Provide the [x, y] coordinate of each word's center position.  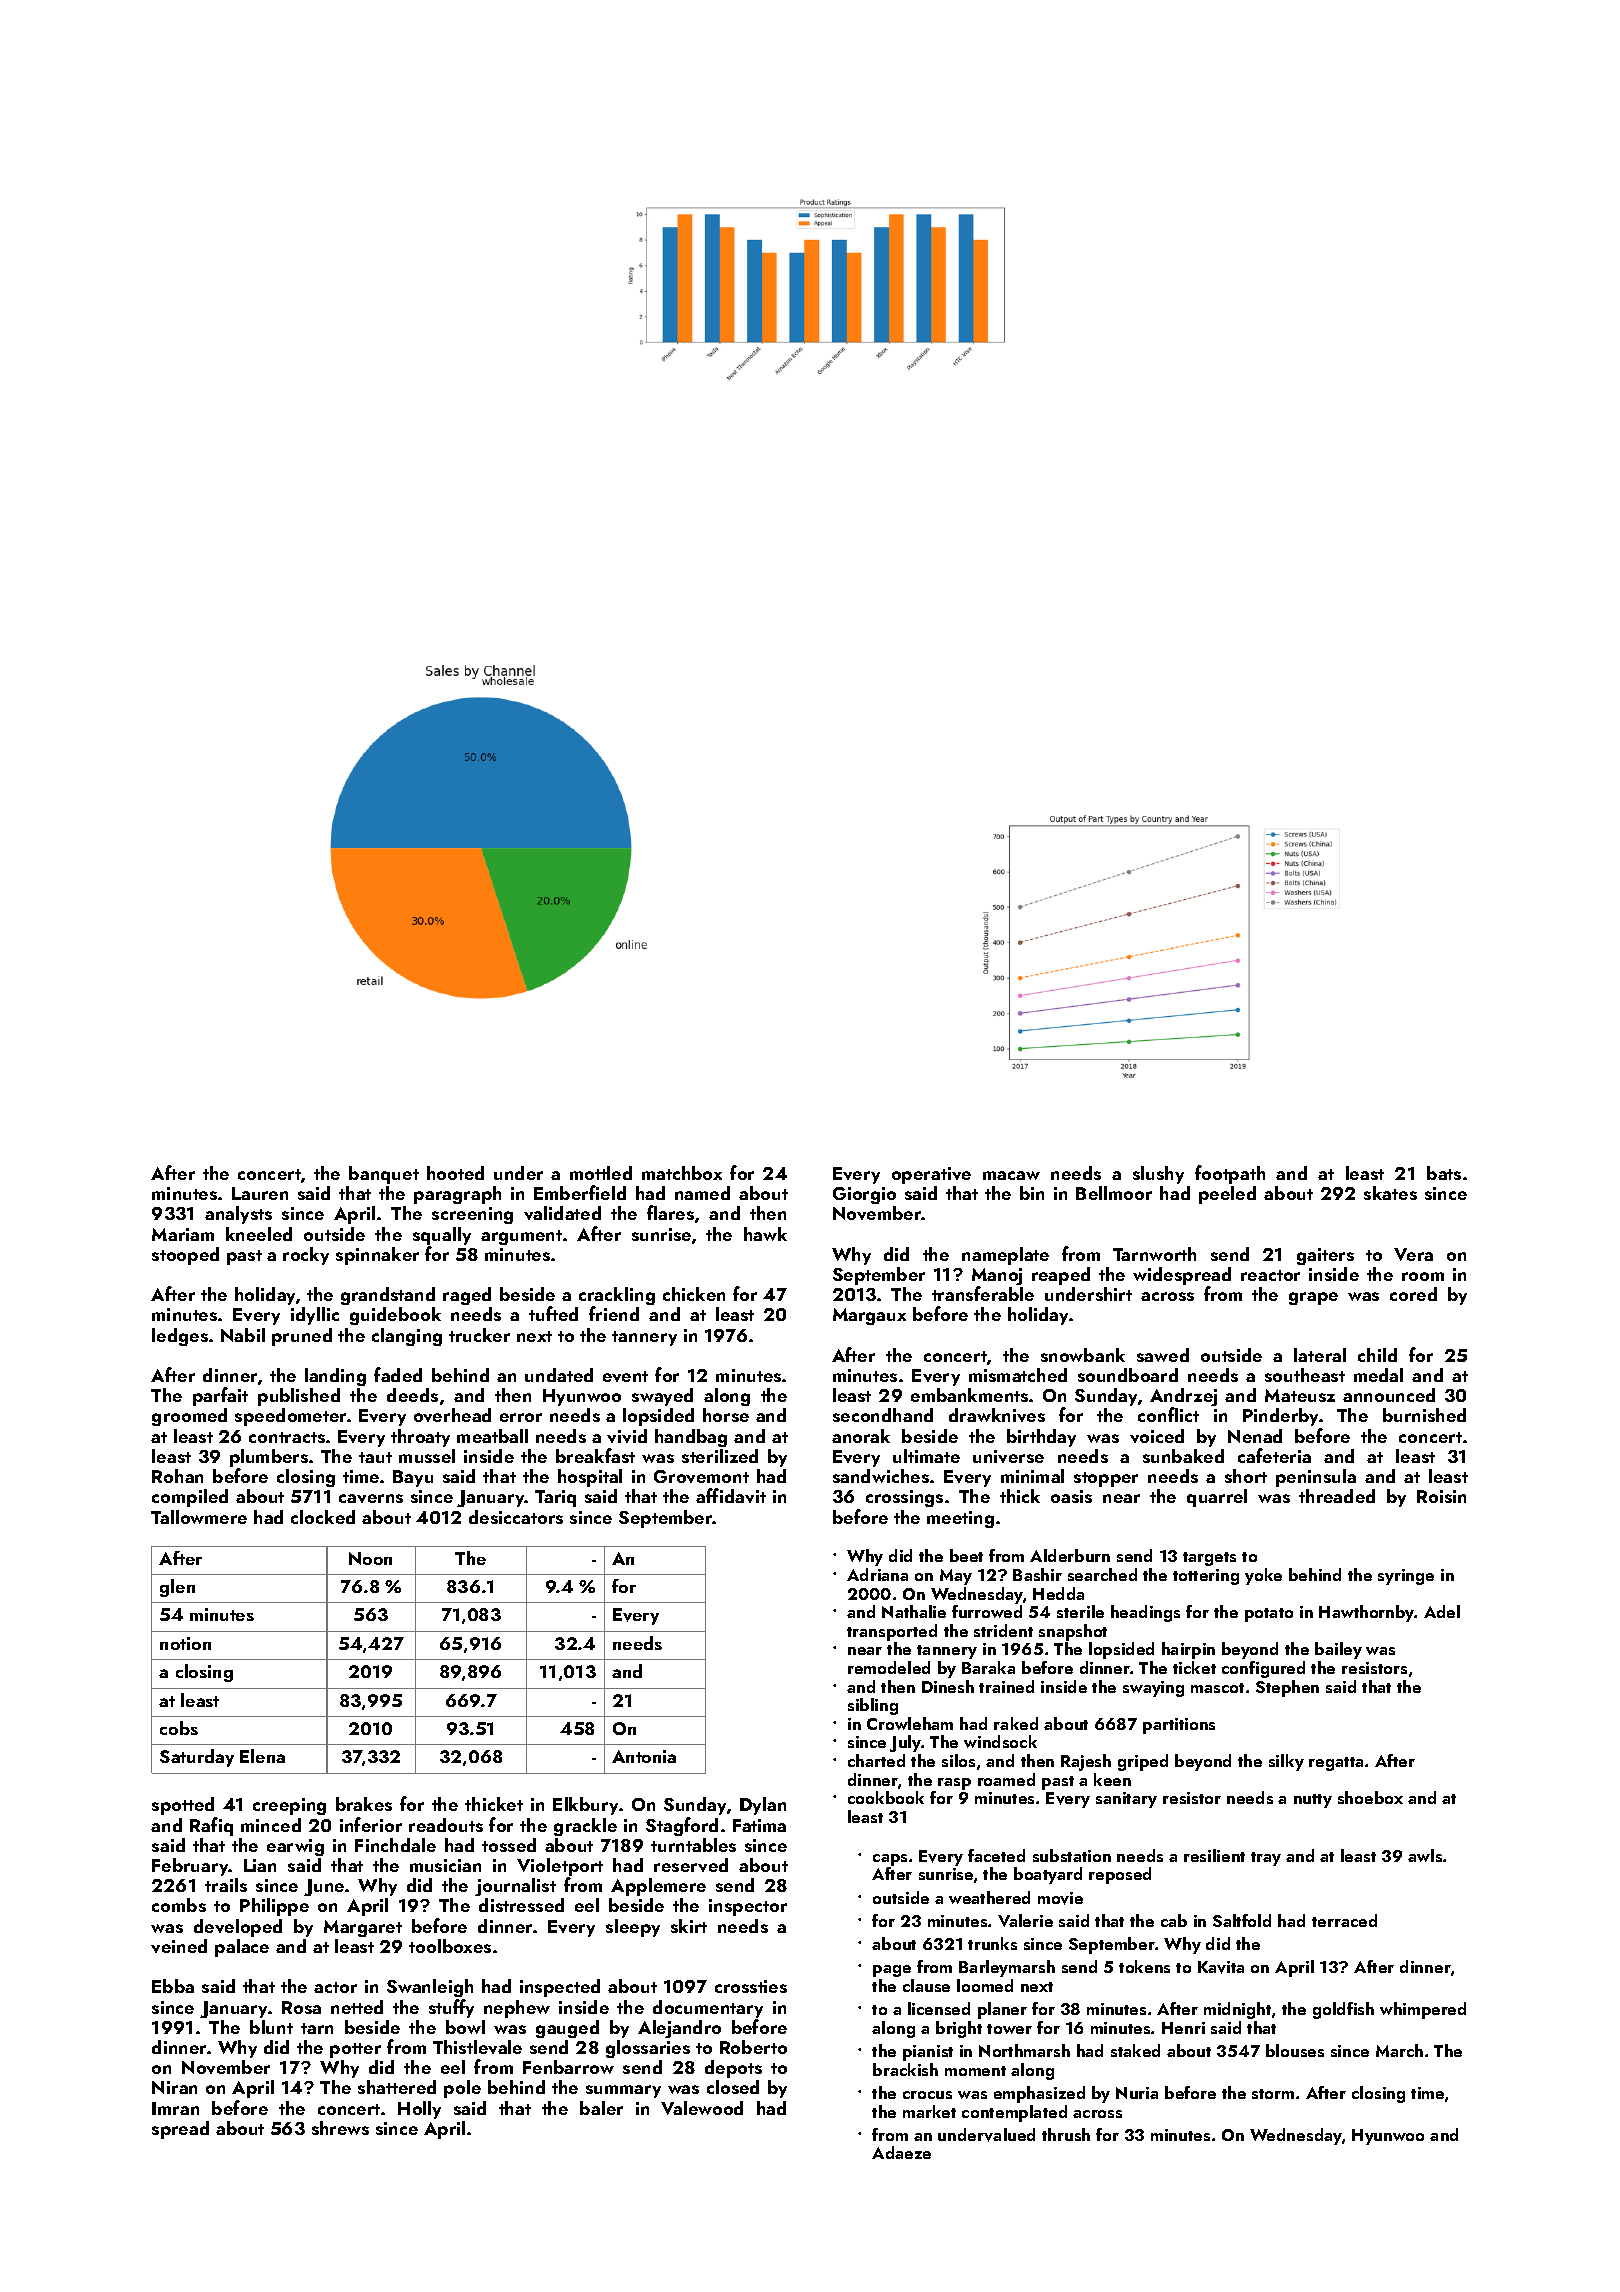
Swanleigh [430, 1988]
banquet [384, 1175]
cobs [179, 1728]
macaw [1011, 1175]
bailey [1338, 1650]
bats [1444, 1173]
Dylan [763, 1806]
